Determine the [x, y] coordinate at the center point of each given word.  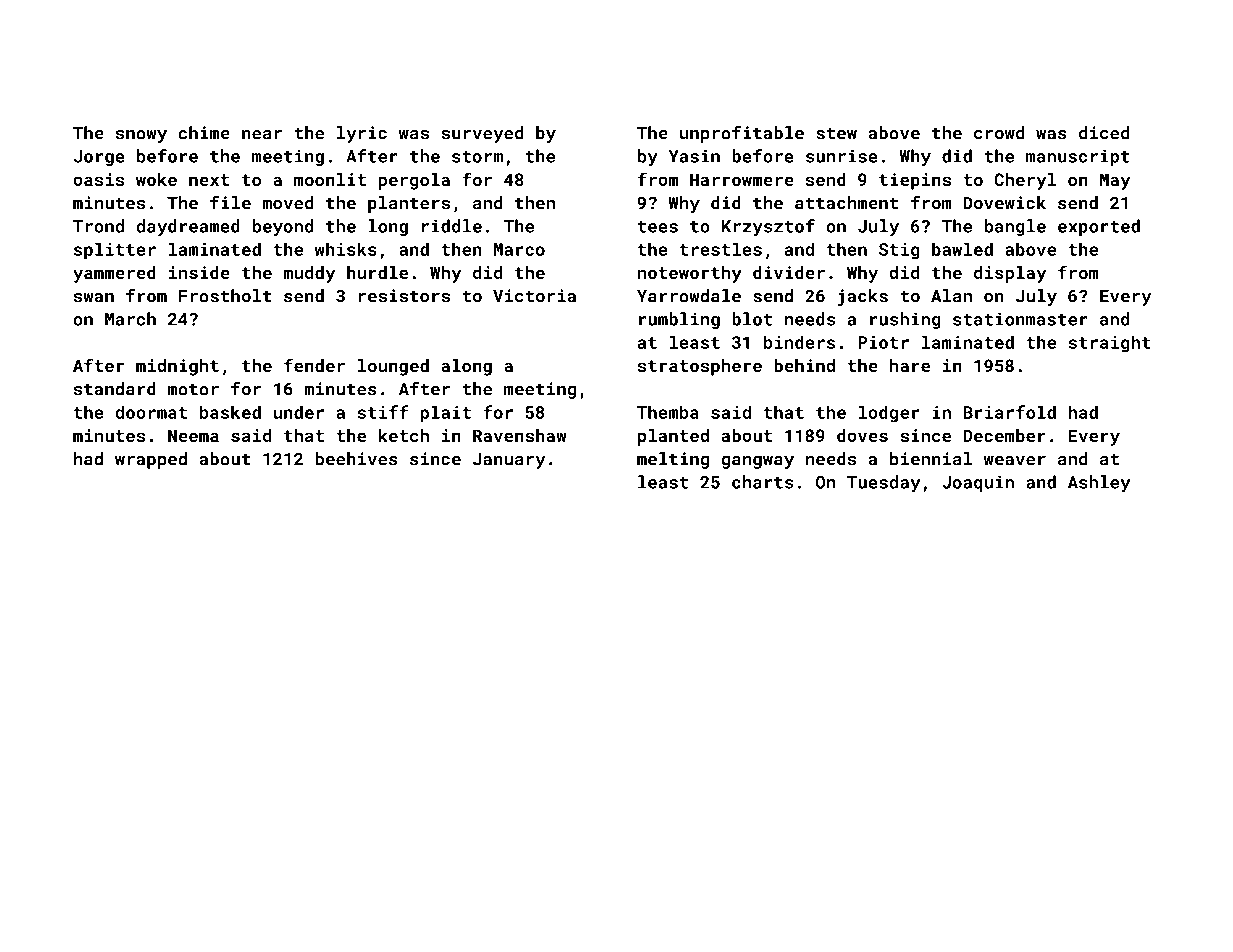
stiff [383, 412]
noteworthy [690, 274]
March [130, 319]
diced [1104, 133]
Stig [899, 251]
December [1004, 435]
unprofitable [742, 134]
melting [673, 460]
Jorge [99, 158]
